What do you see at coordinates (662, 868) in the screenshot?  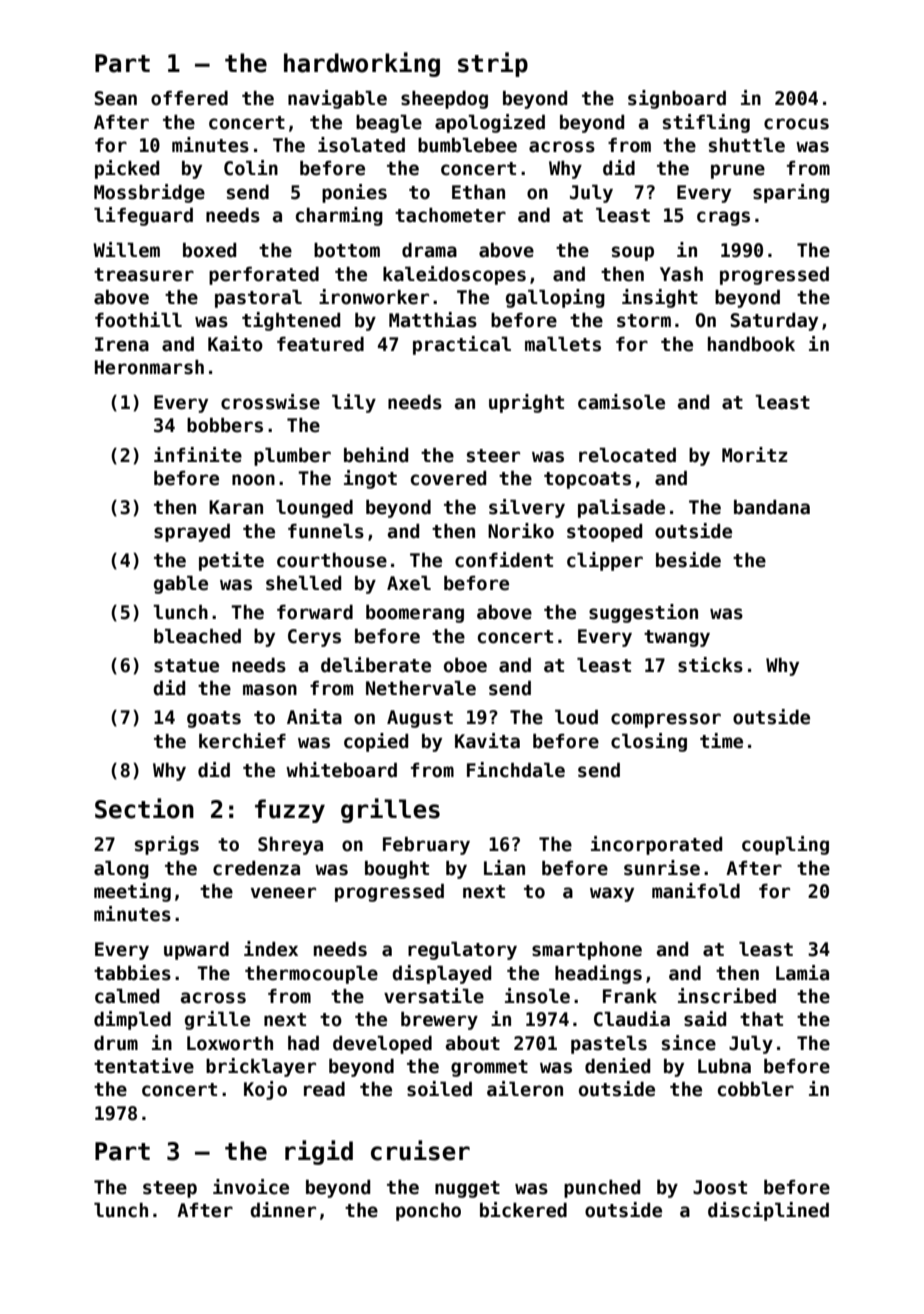 I see `sunrise` at bounding box center [662, 868].
